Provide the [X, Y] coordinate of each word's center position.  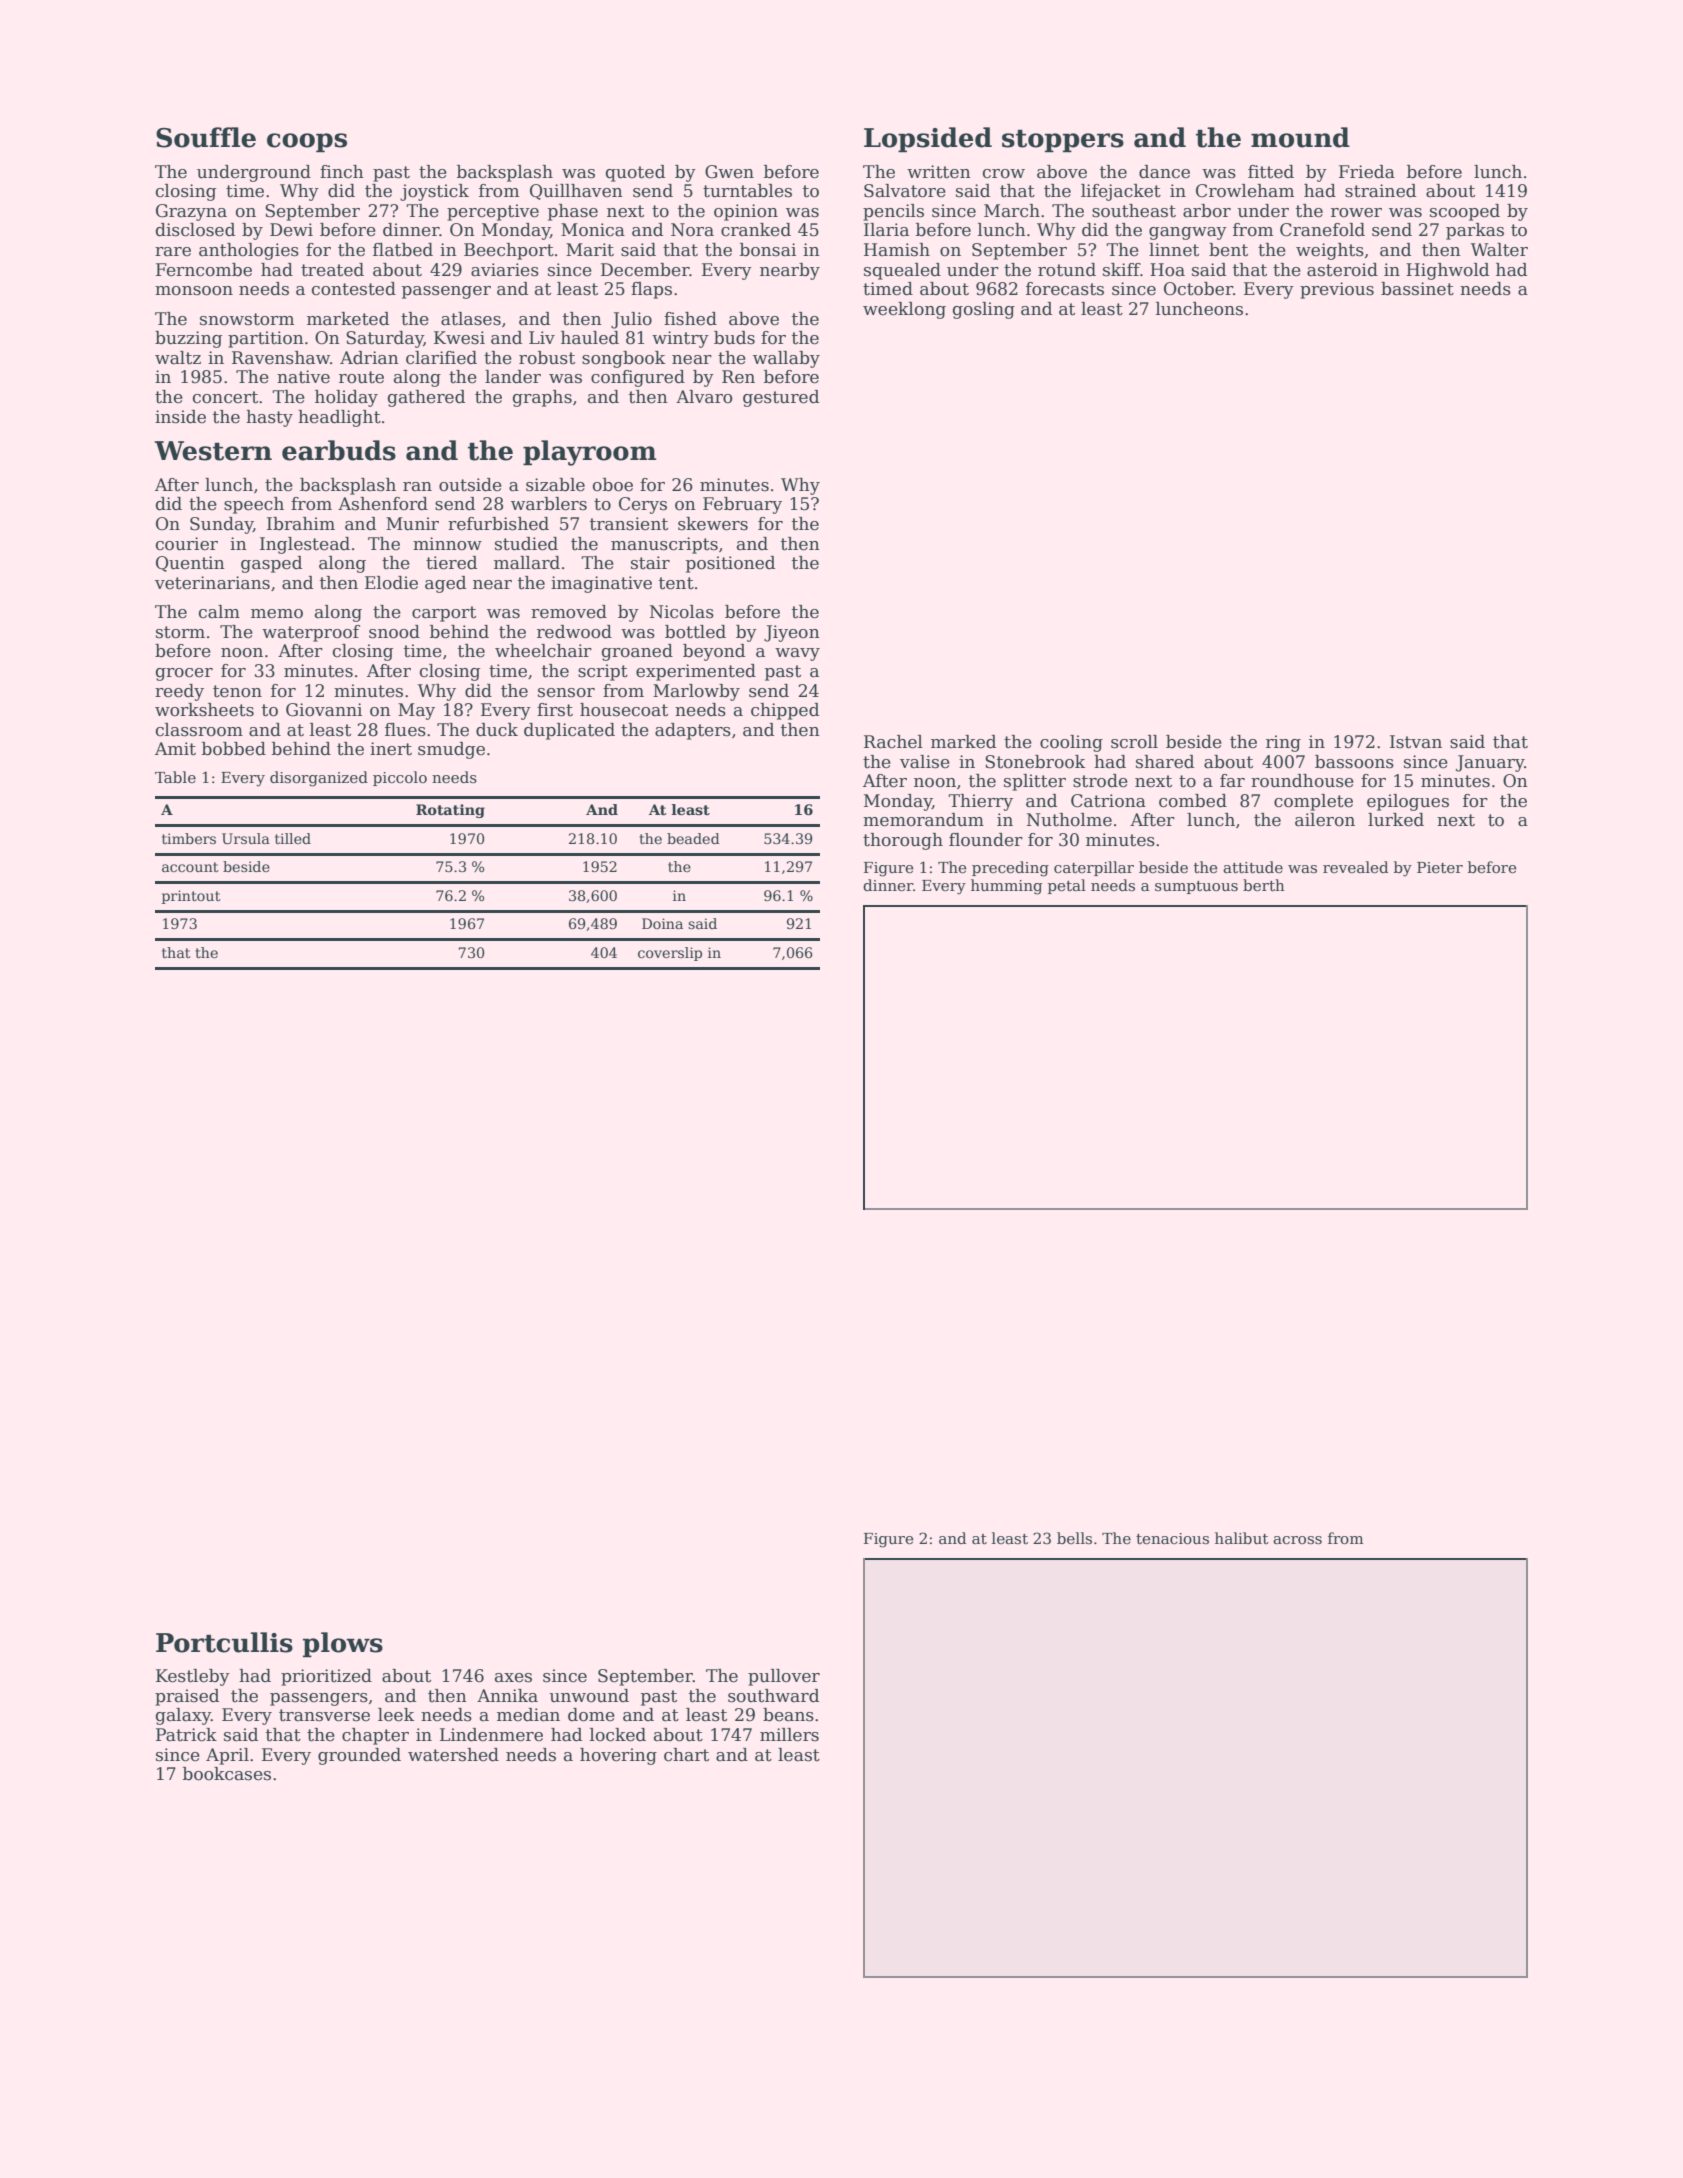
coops [307, 142]
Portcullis [224, 1642]
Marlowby [696, 692]
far [1232, 781]
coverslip [670, 954]
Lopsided [928, 139]
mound [1300, 137]
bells [1074, 1538]
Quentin [190, 564]
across [1297, 1540]
